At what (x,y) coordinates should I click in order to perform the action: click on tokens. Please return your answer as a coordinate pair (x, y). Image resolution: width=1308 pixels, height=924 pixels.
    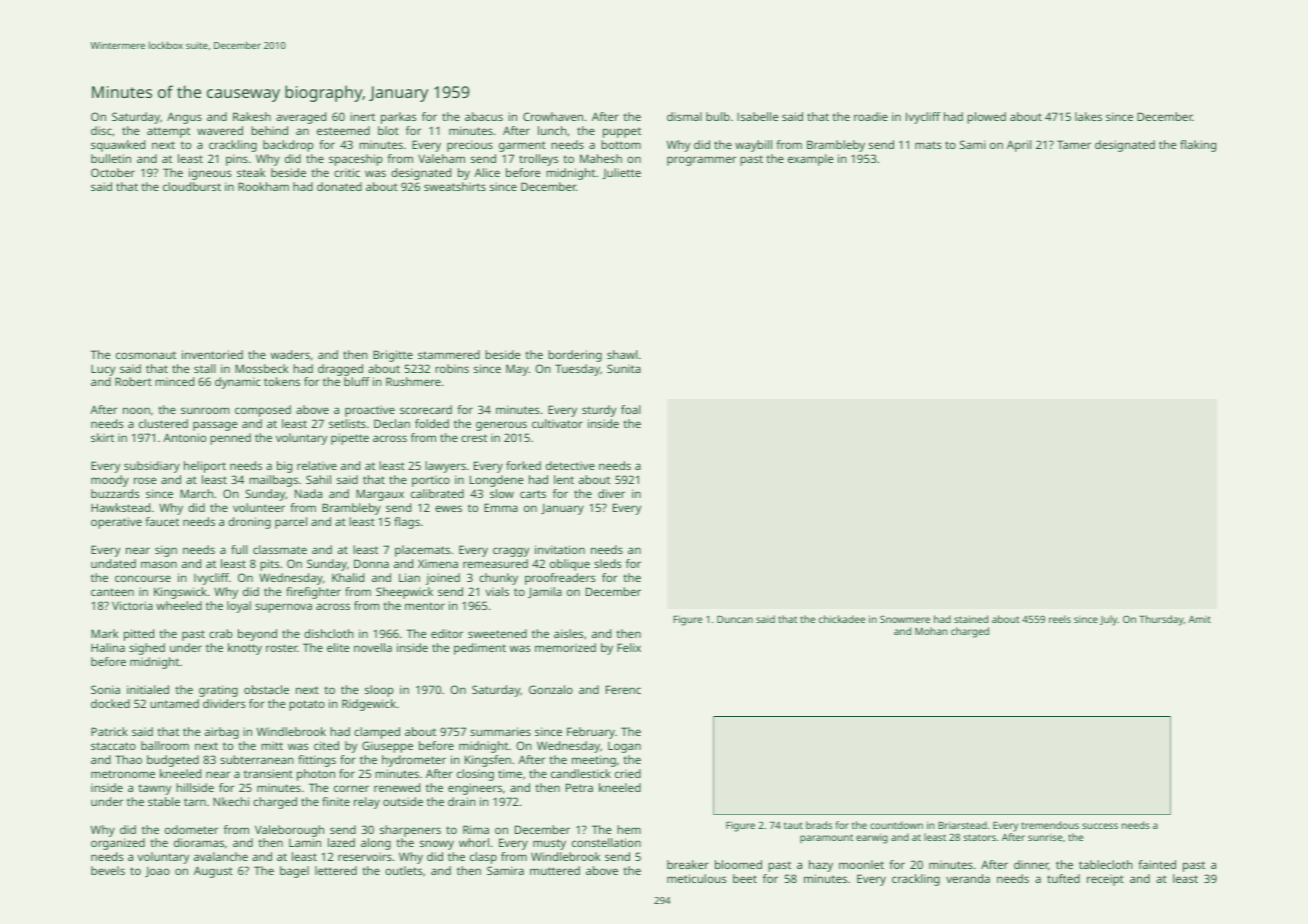
    Looking at the image, I should click on (282, 381).
